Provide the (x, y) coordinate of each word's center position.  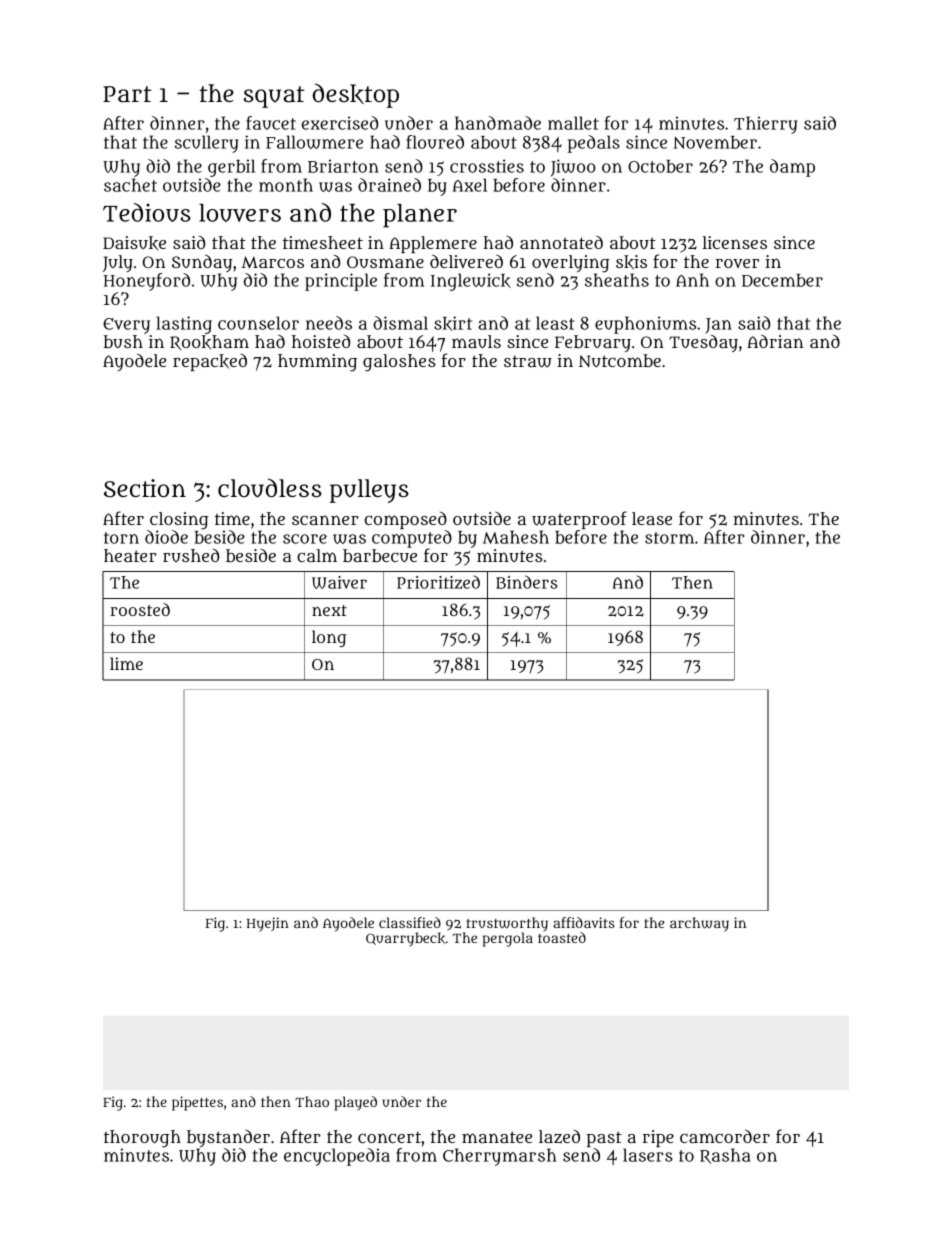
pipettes (197, 1103)
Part (127, 94)
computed (412, 539)
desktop (356, 95)
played (355, 1103)
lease (652, 518)
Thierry (765, 125)
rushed (191, 555)
